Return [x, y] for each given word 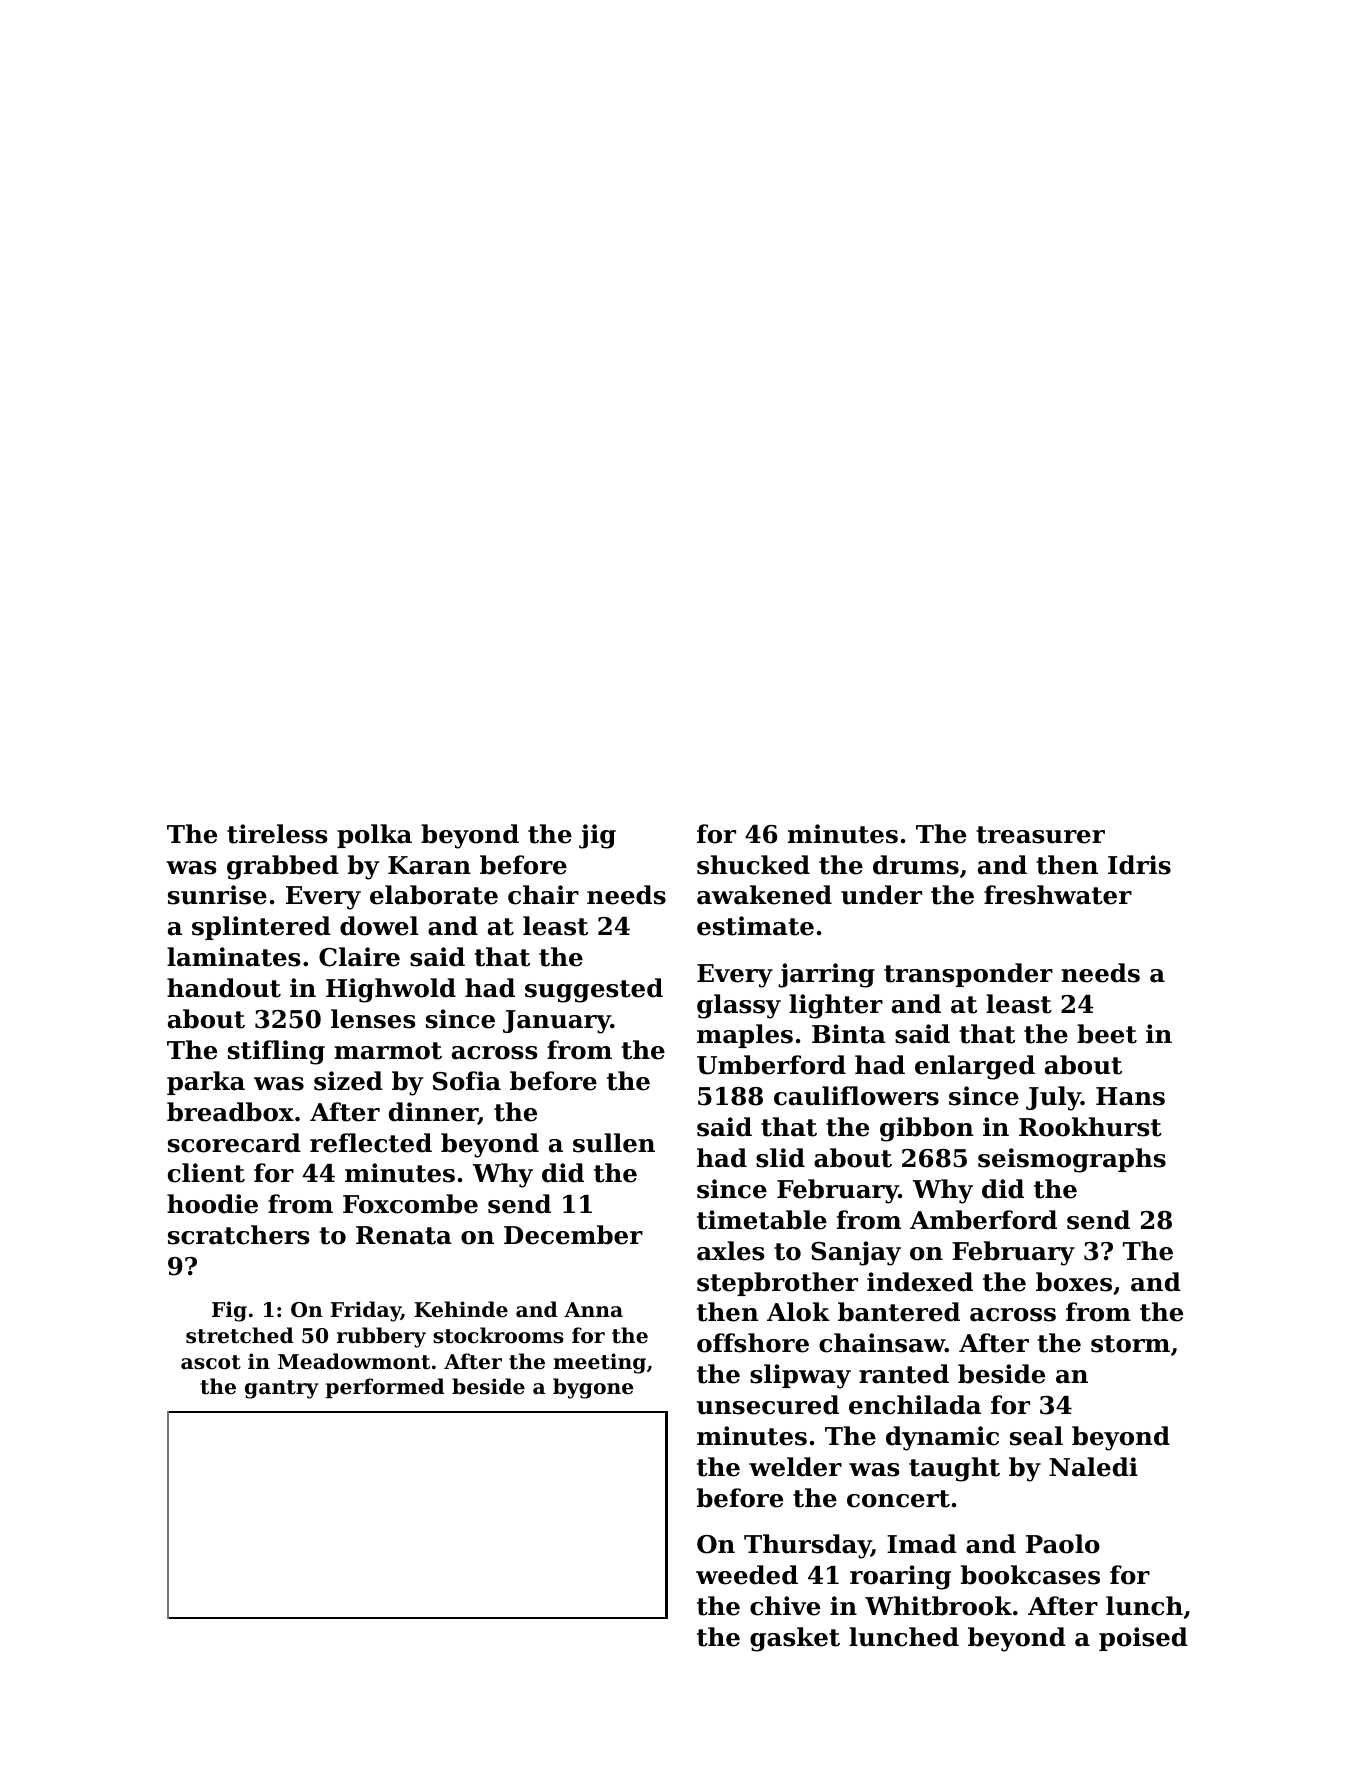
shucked [753, 865]
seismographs [1072, 1160]
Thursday [807, 1546]
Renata [404, 1235]
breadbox [230, 1112]
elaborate [434, 895]
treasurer [1040, 835]
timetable [762, 1220]
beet [1107, 1034]
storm [1130, 1344]
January [557, 1022]
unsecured [768, 1405]
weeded [747, 1575]
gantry [282, 1389]
